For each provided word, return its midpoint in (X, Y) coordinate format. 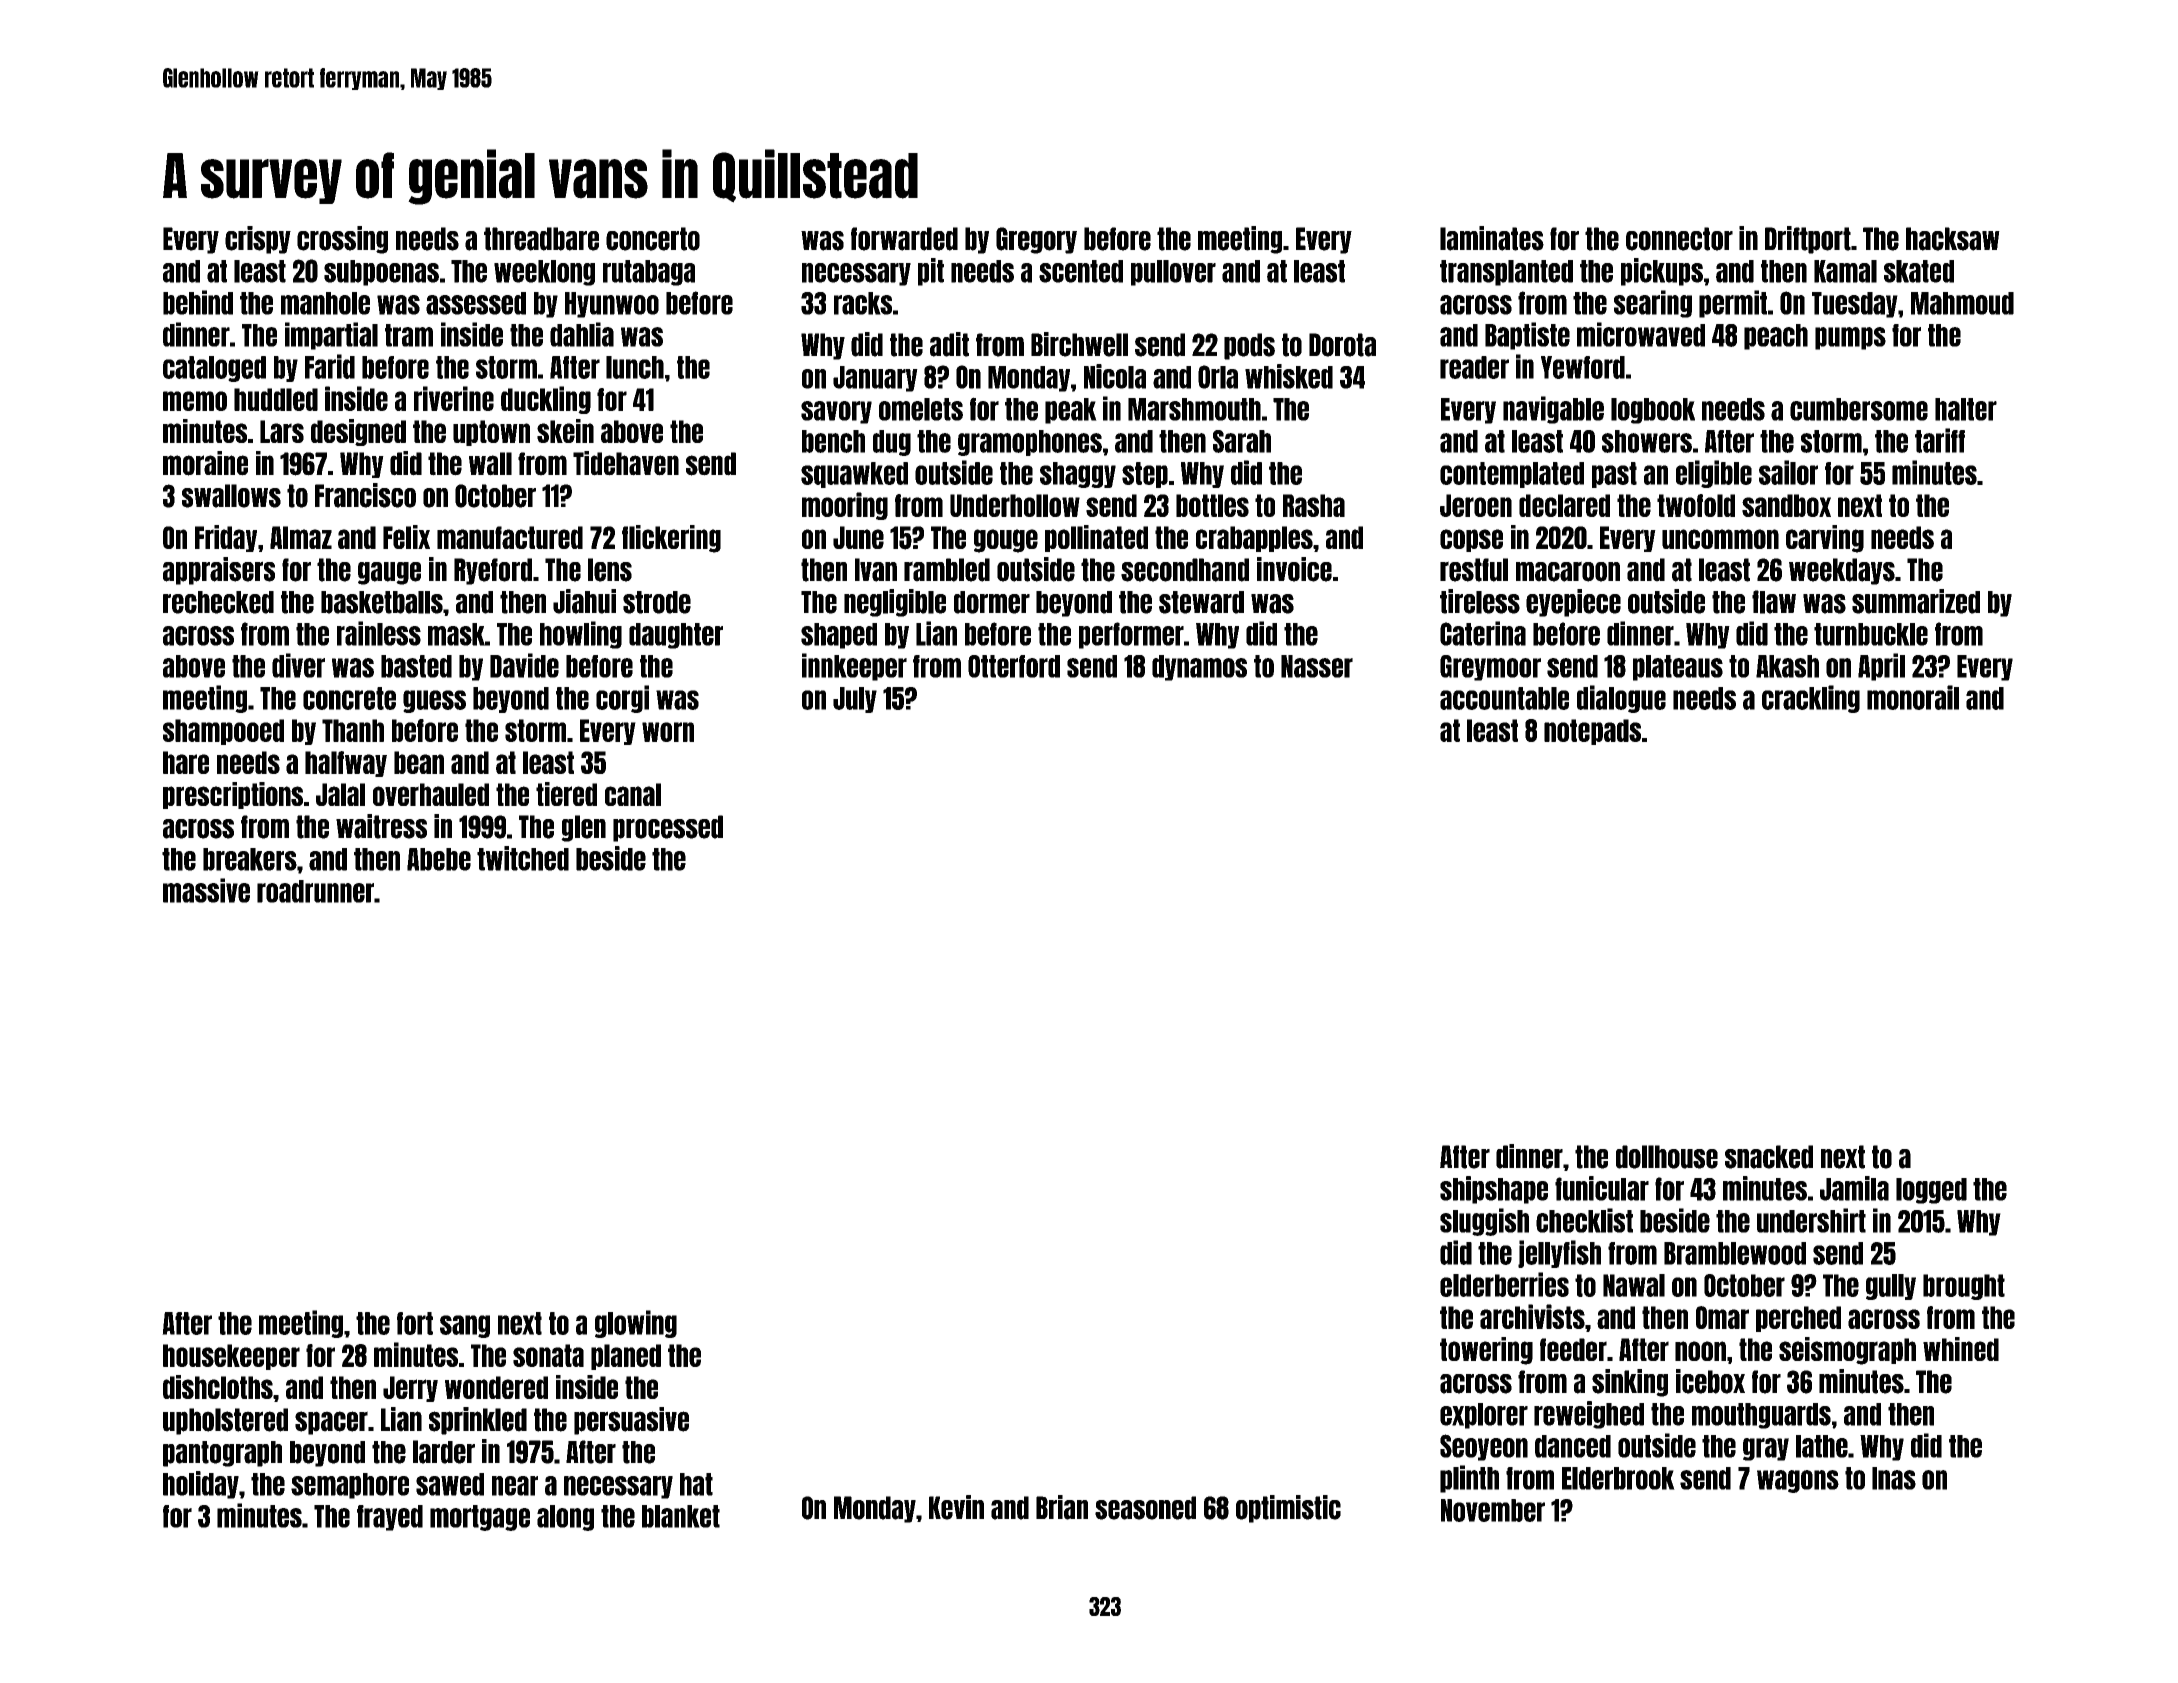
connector (1679, 239)
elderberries (1504, 1284)
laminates (1492, 238)
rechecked (218, 602)
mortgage (480, 1518)
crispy (258, 240)
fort (415, 1323)
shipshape (1494, 1190)
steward (1201, 602)
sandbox (1786, 505)
